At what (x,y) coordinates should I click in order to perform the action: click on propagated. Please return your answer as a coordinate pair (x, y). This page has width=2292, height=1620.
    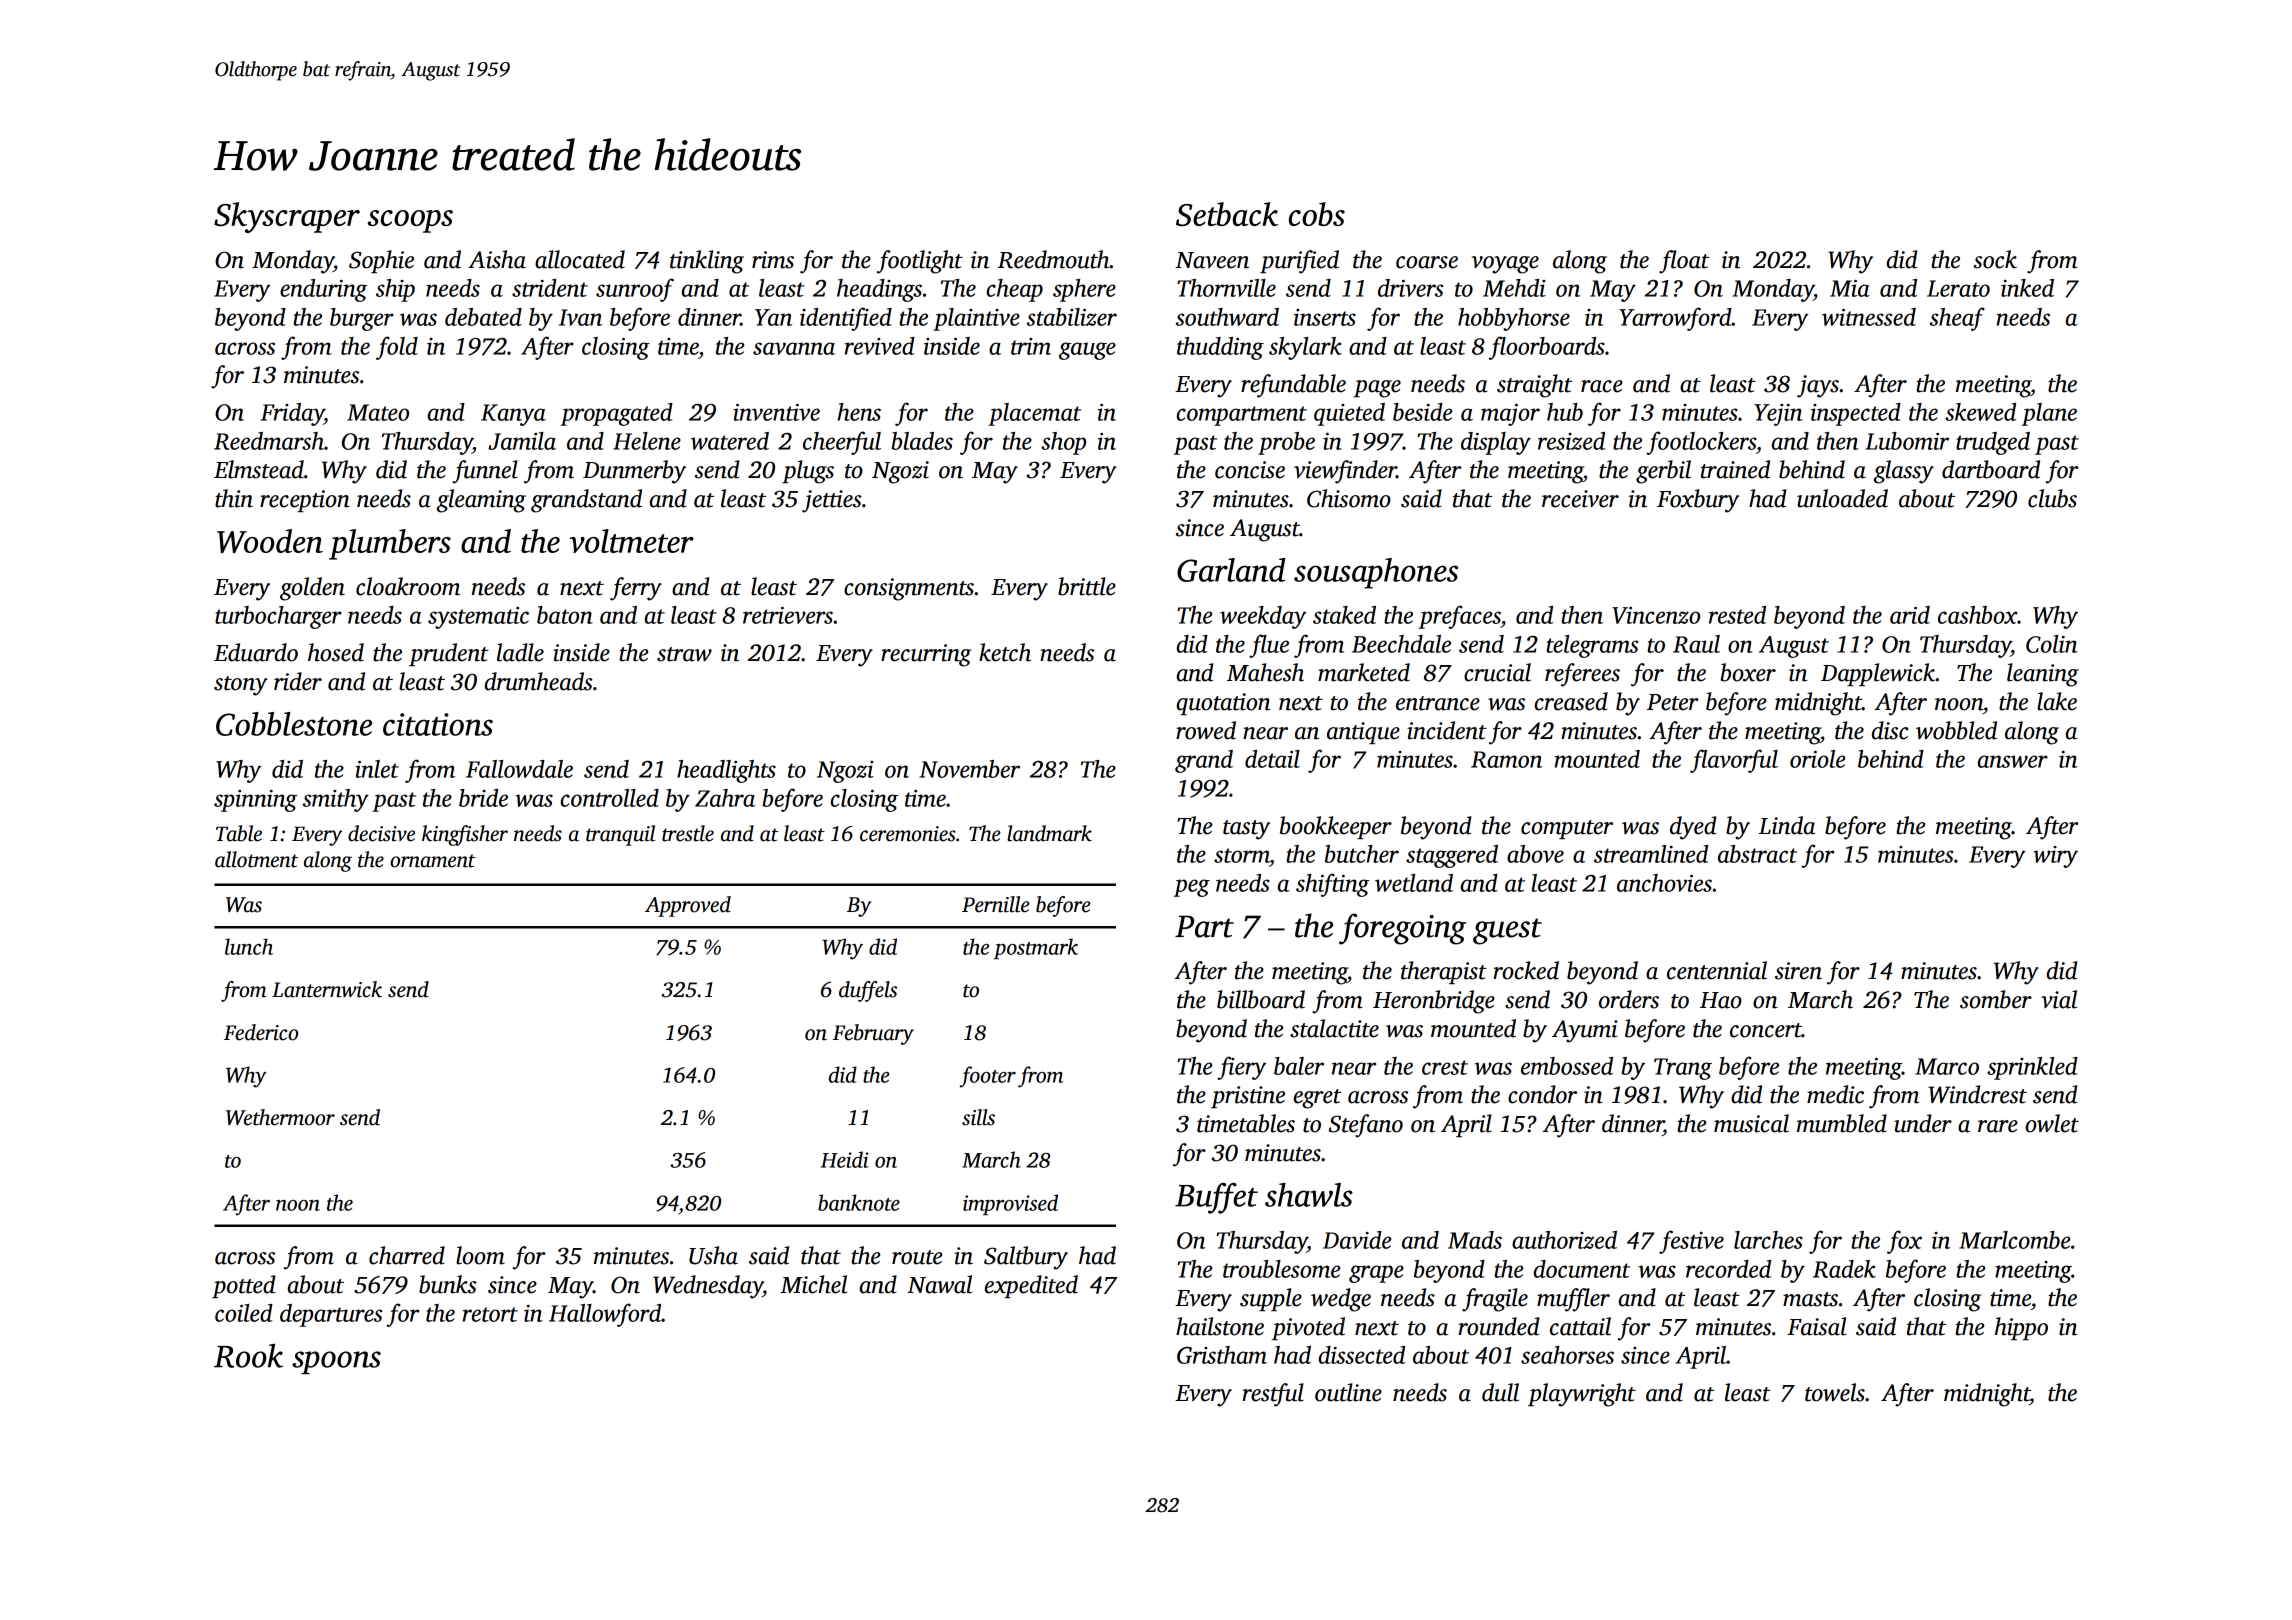
    Looking at the image, I should click on (616, 414).
